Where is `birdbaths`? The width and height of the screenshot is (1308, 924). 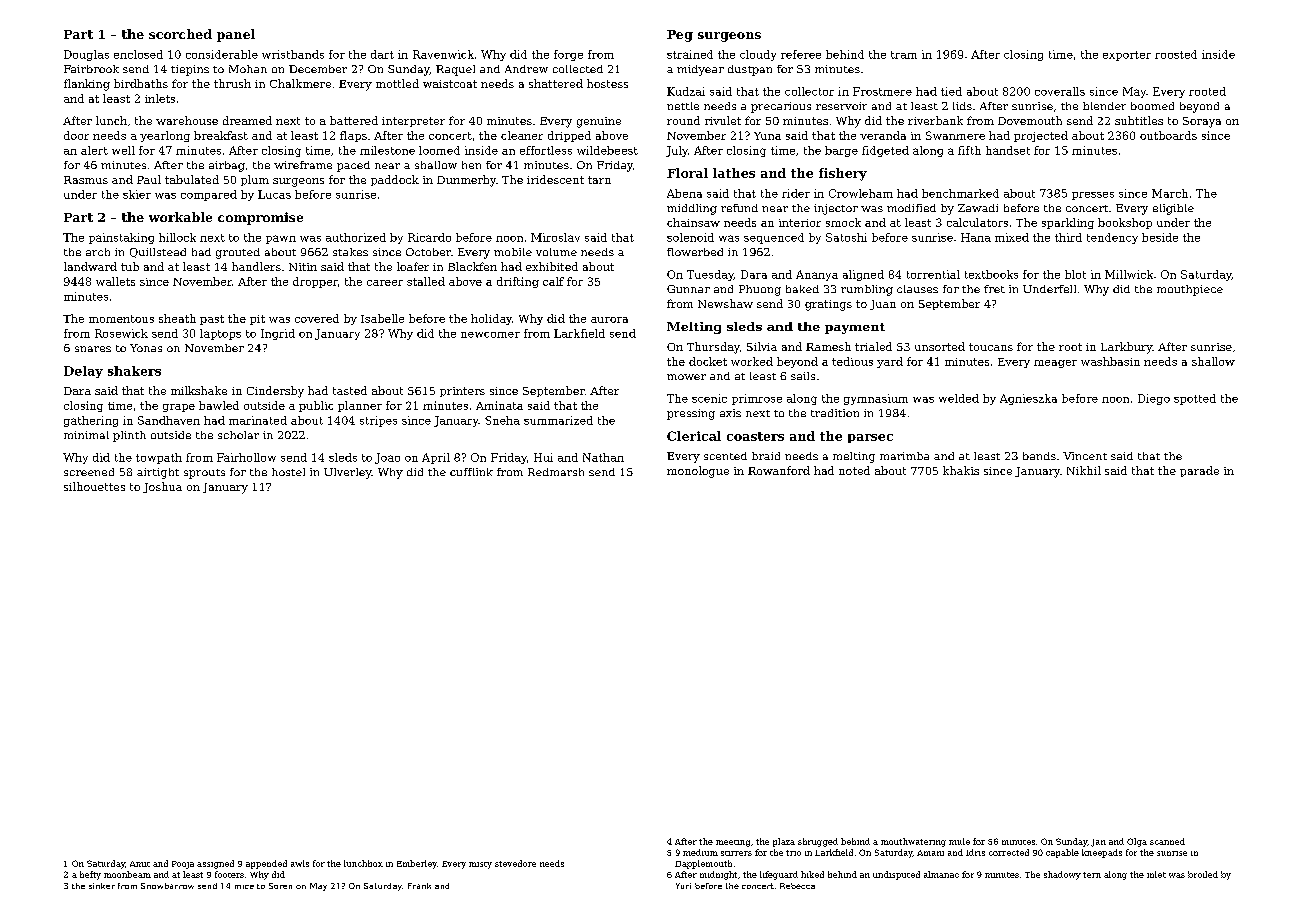
birdbaths is located at coordinates (141, 83).
